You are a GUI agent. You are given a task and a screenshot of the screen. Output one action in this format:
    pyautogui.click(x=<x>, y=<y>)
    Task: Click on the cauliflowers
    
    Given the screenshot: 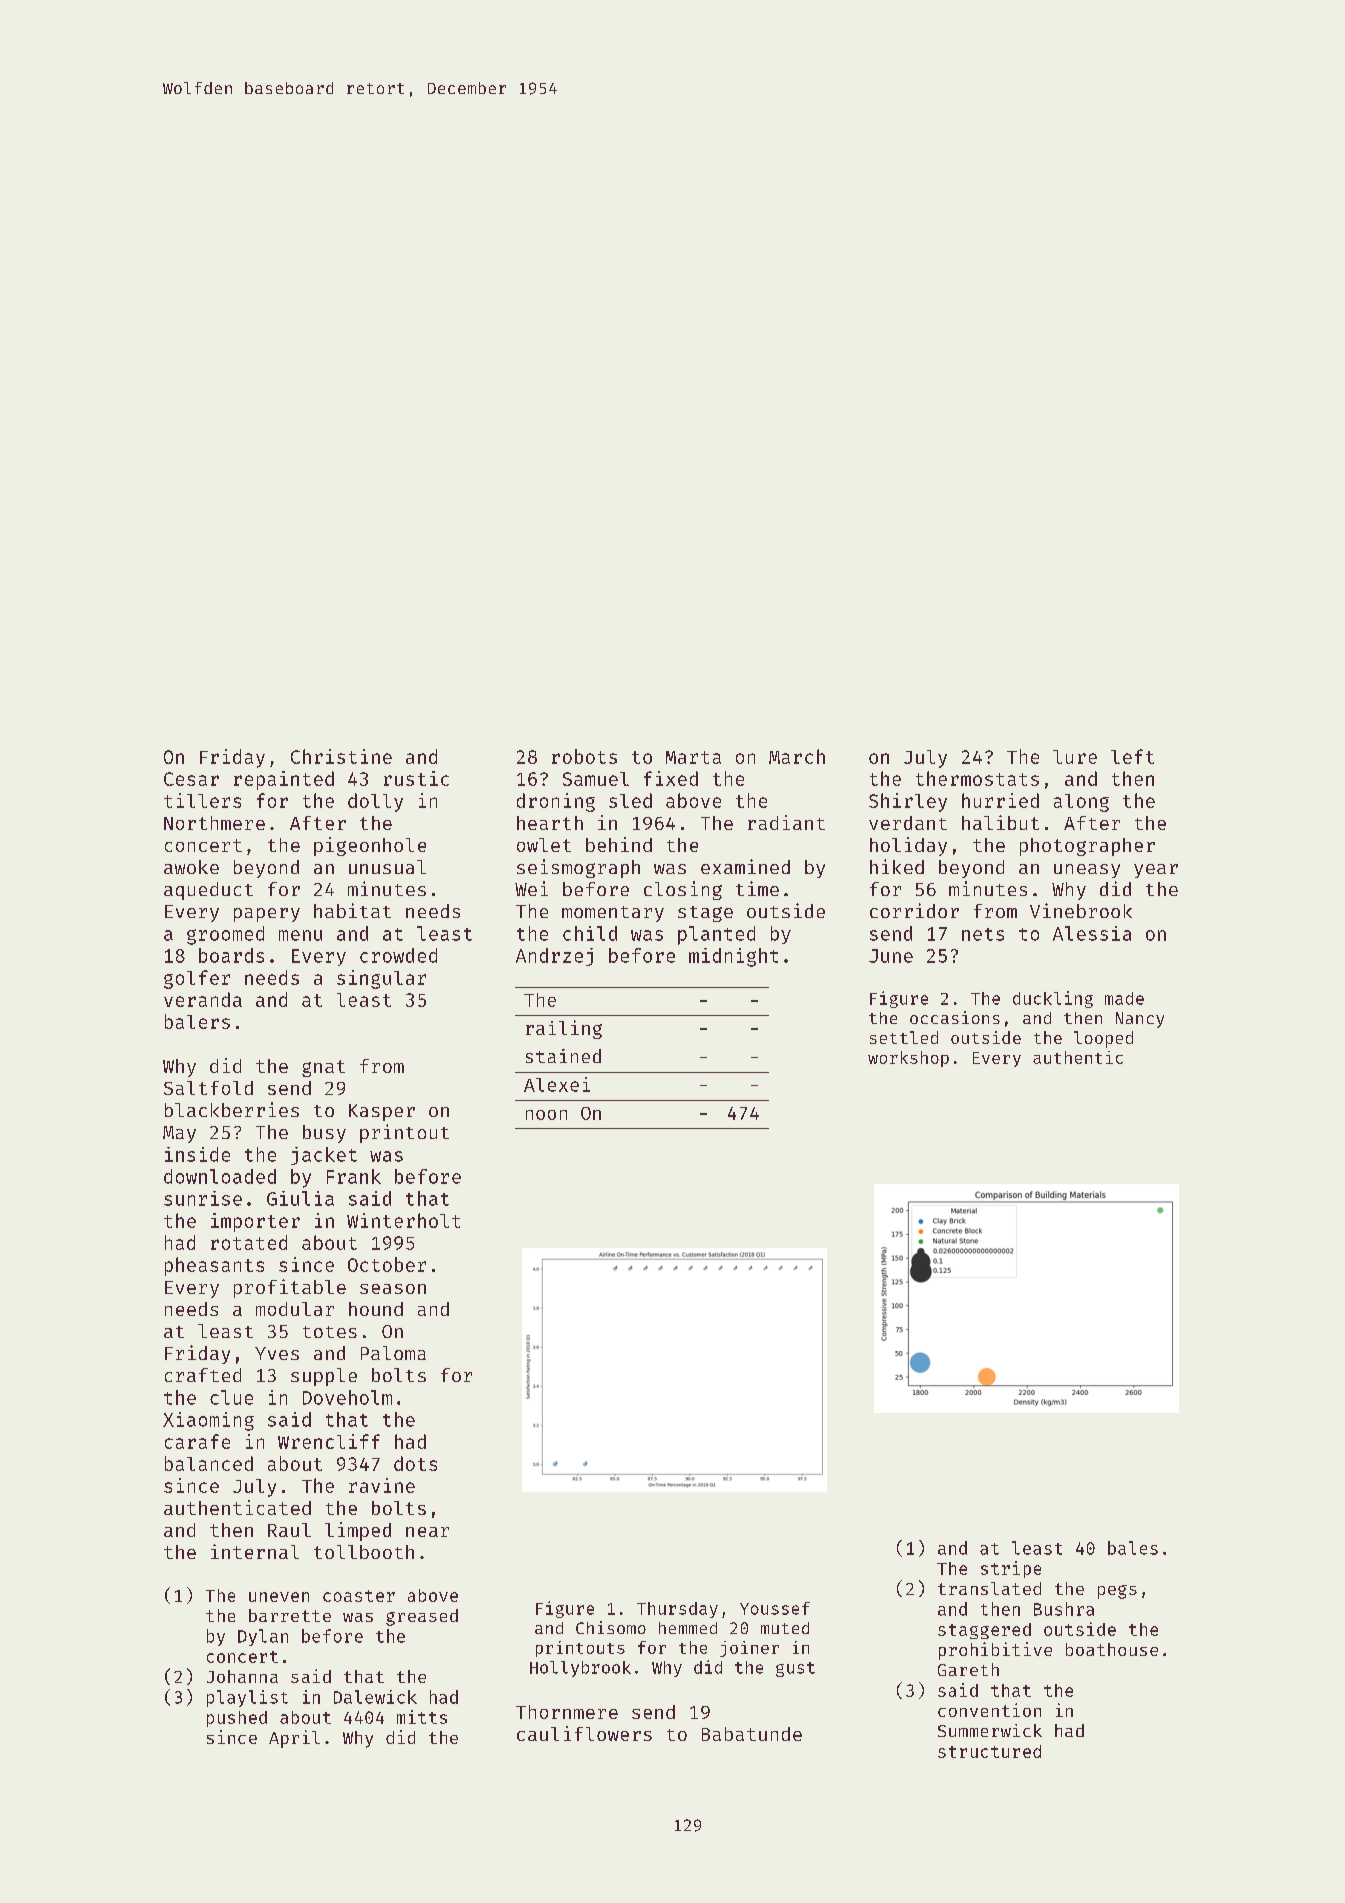 What is the action you would take?
    pyautogui.click(x=584, y=1733)
